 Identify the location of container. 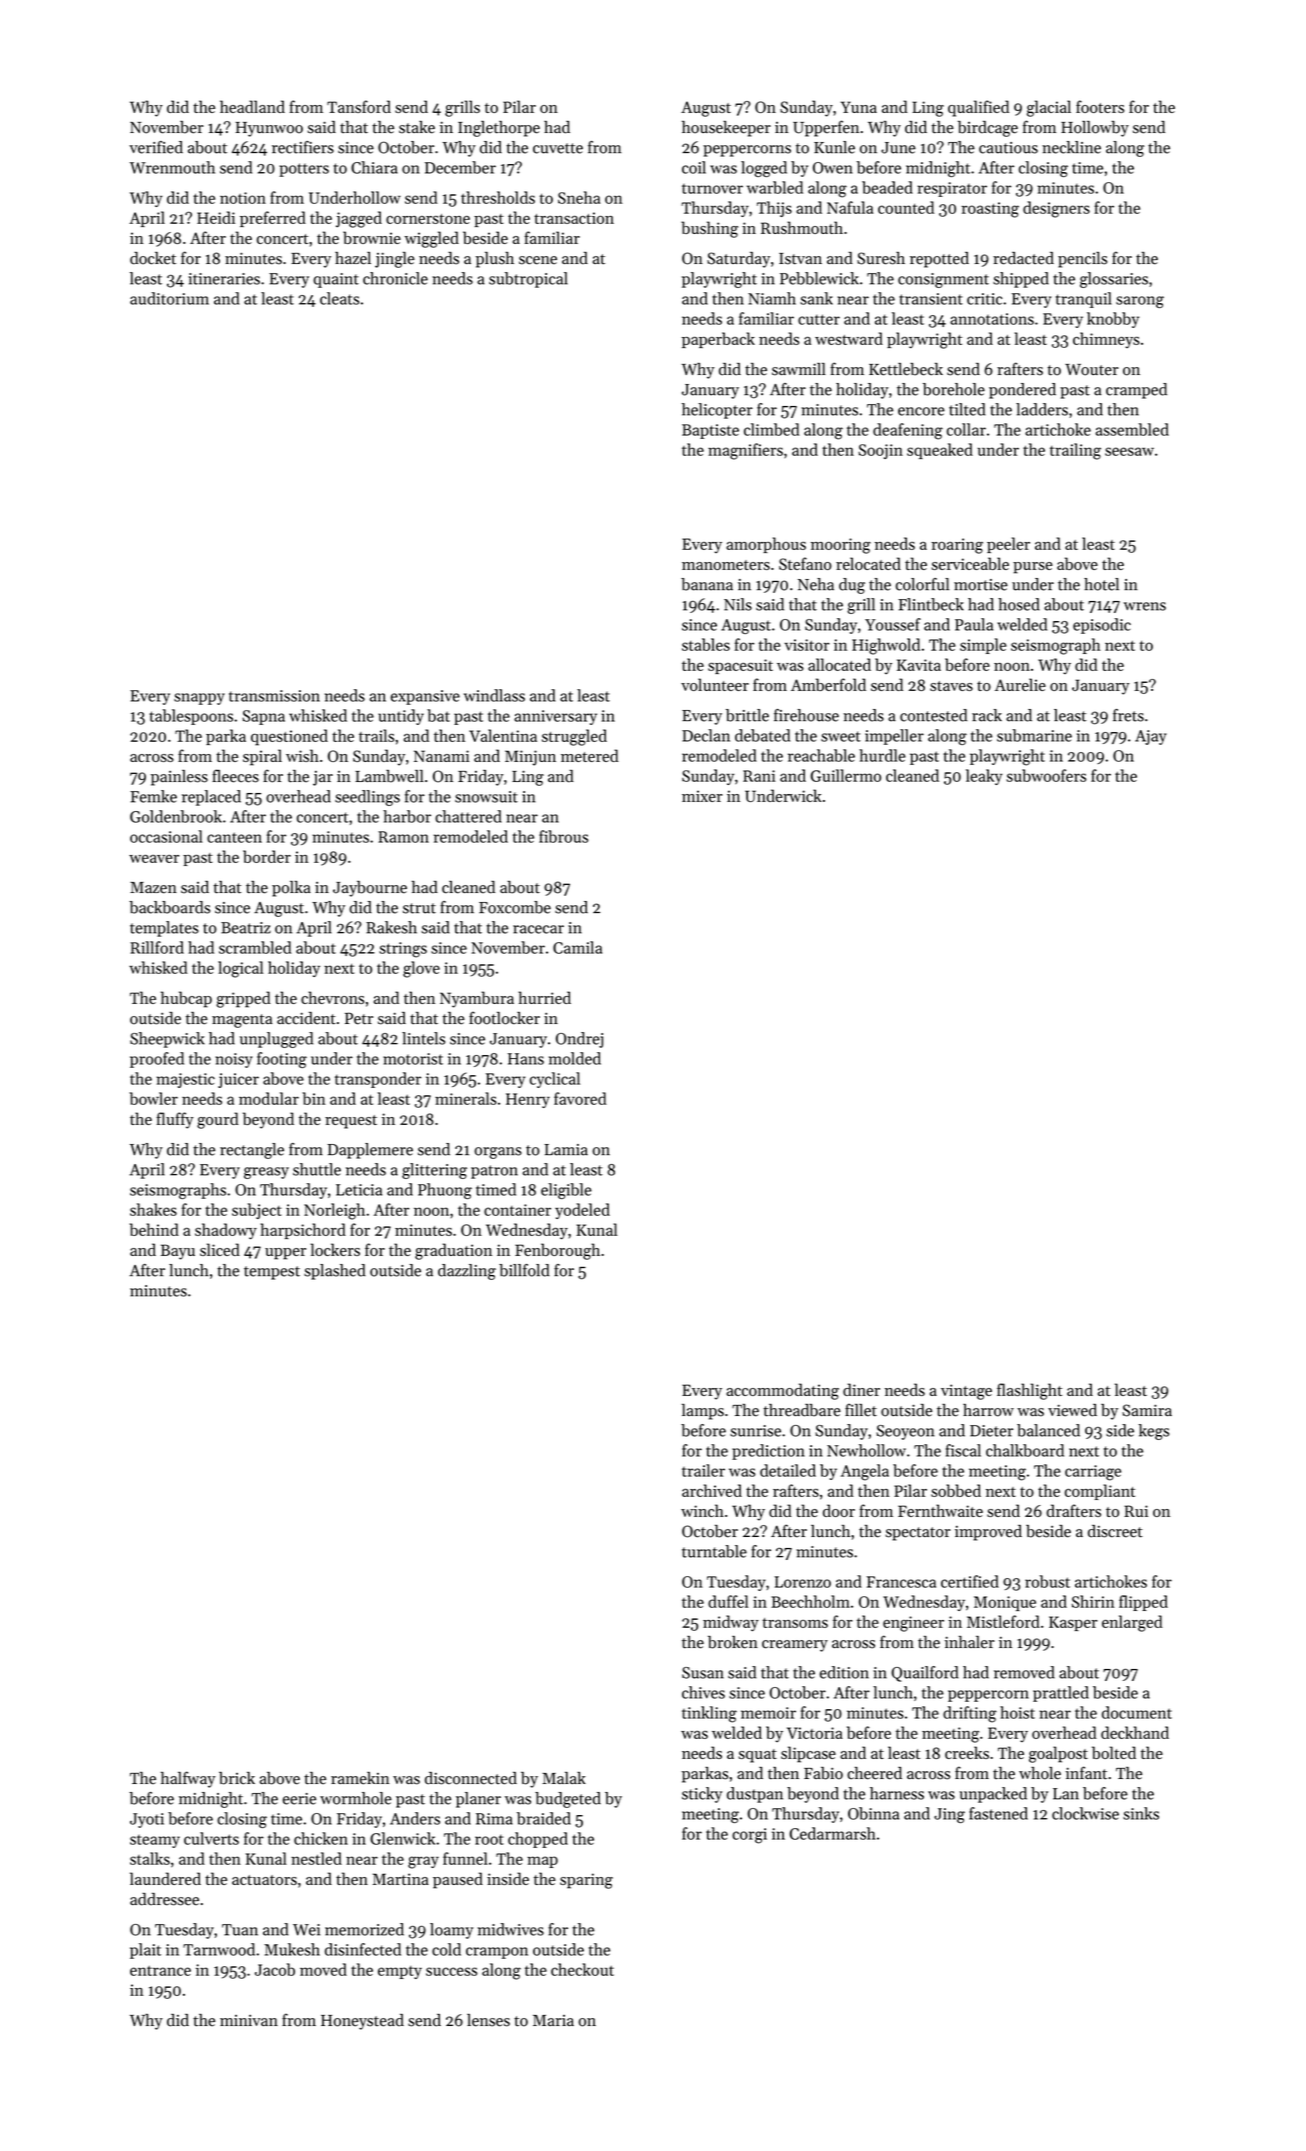
(517, 1210).
